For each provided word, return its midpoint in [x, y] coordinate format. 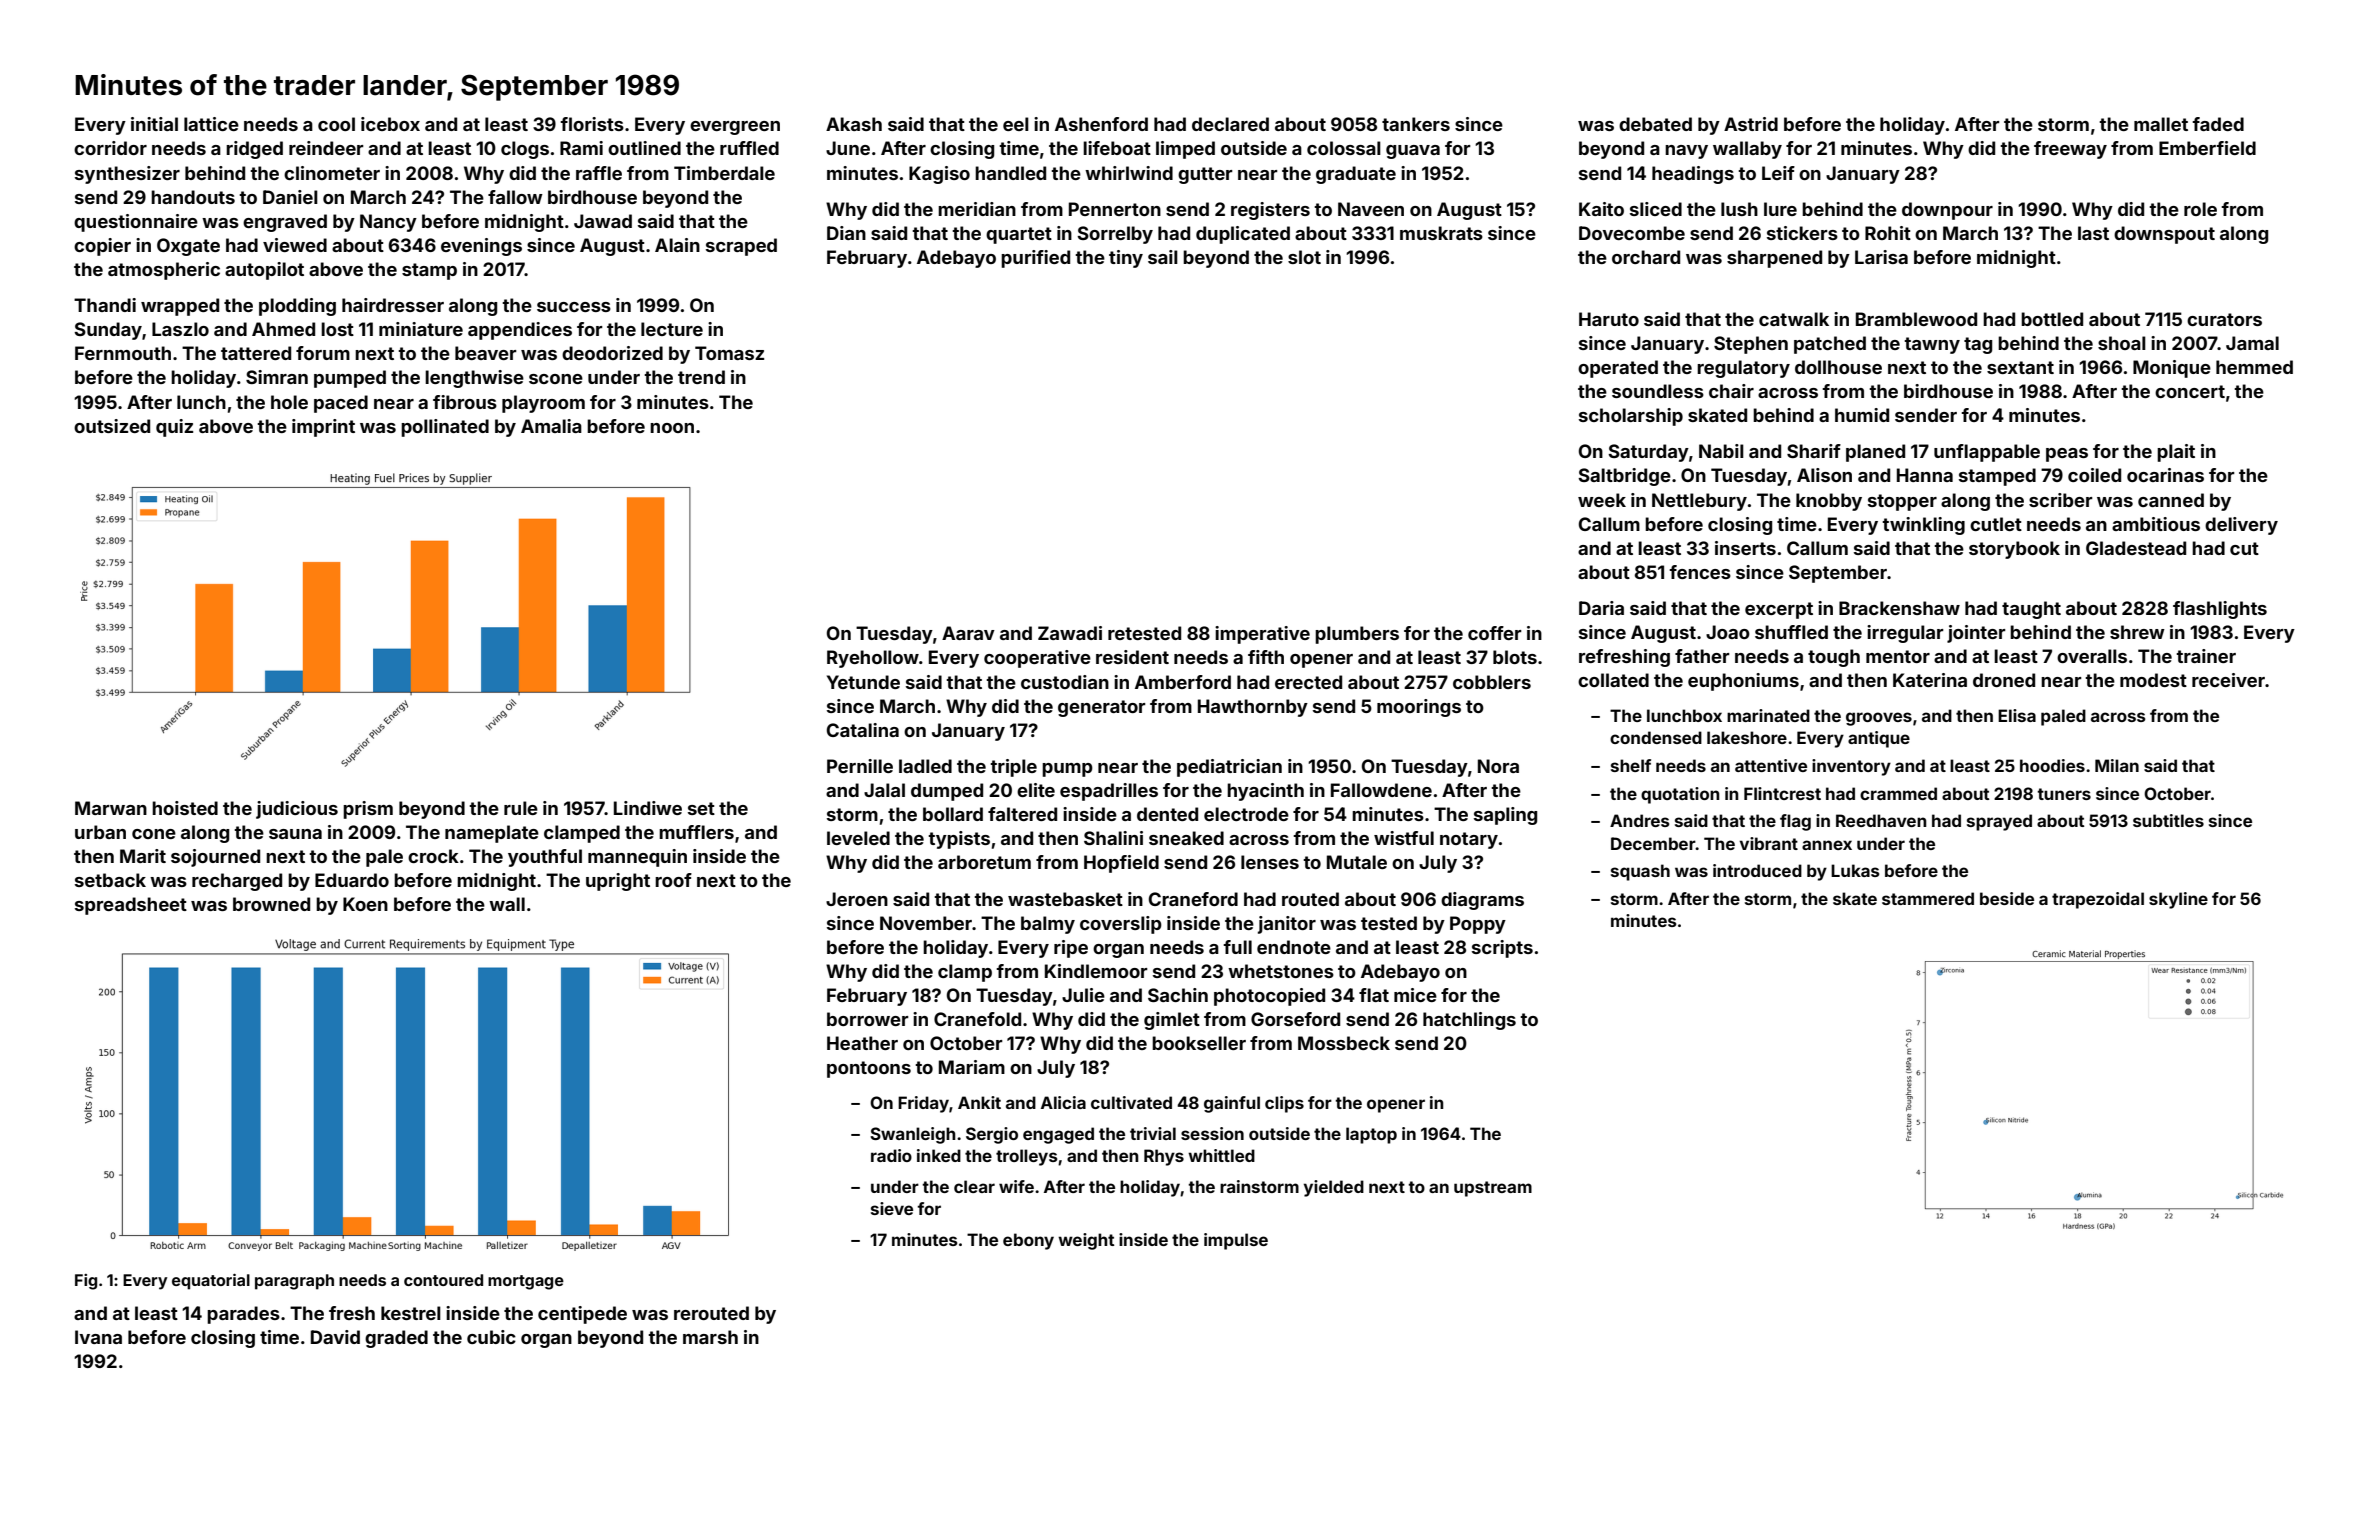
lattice [211, 124]
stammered [1928, 898]
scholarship [1631, 417]
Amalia [551, 426]
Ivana [98, 1337]
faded [2218, 124]
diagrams [1482, 901]
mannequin [637, 858]
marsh [710, 1337]
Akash [854, 124]
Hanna [1925, 475]
